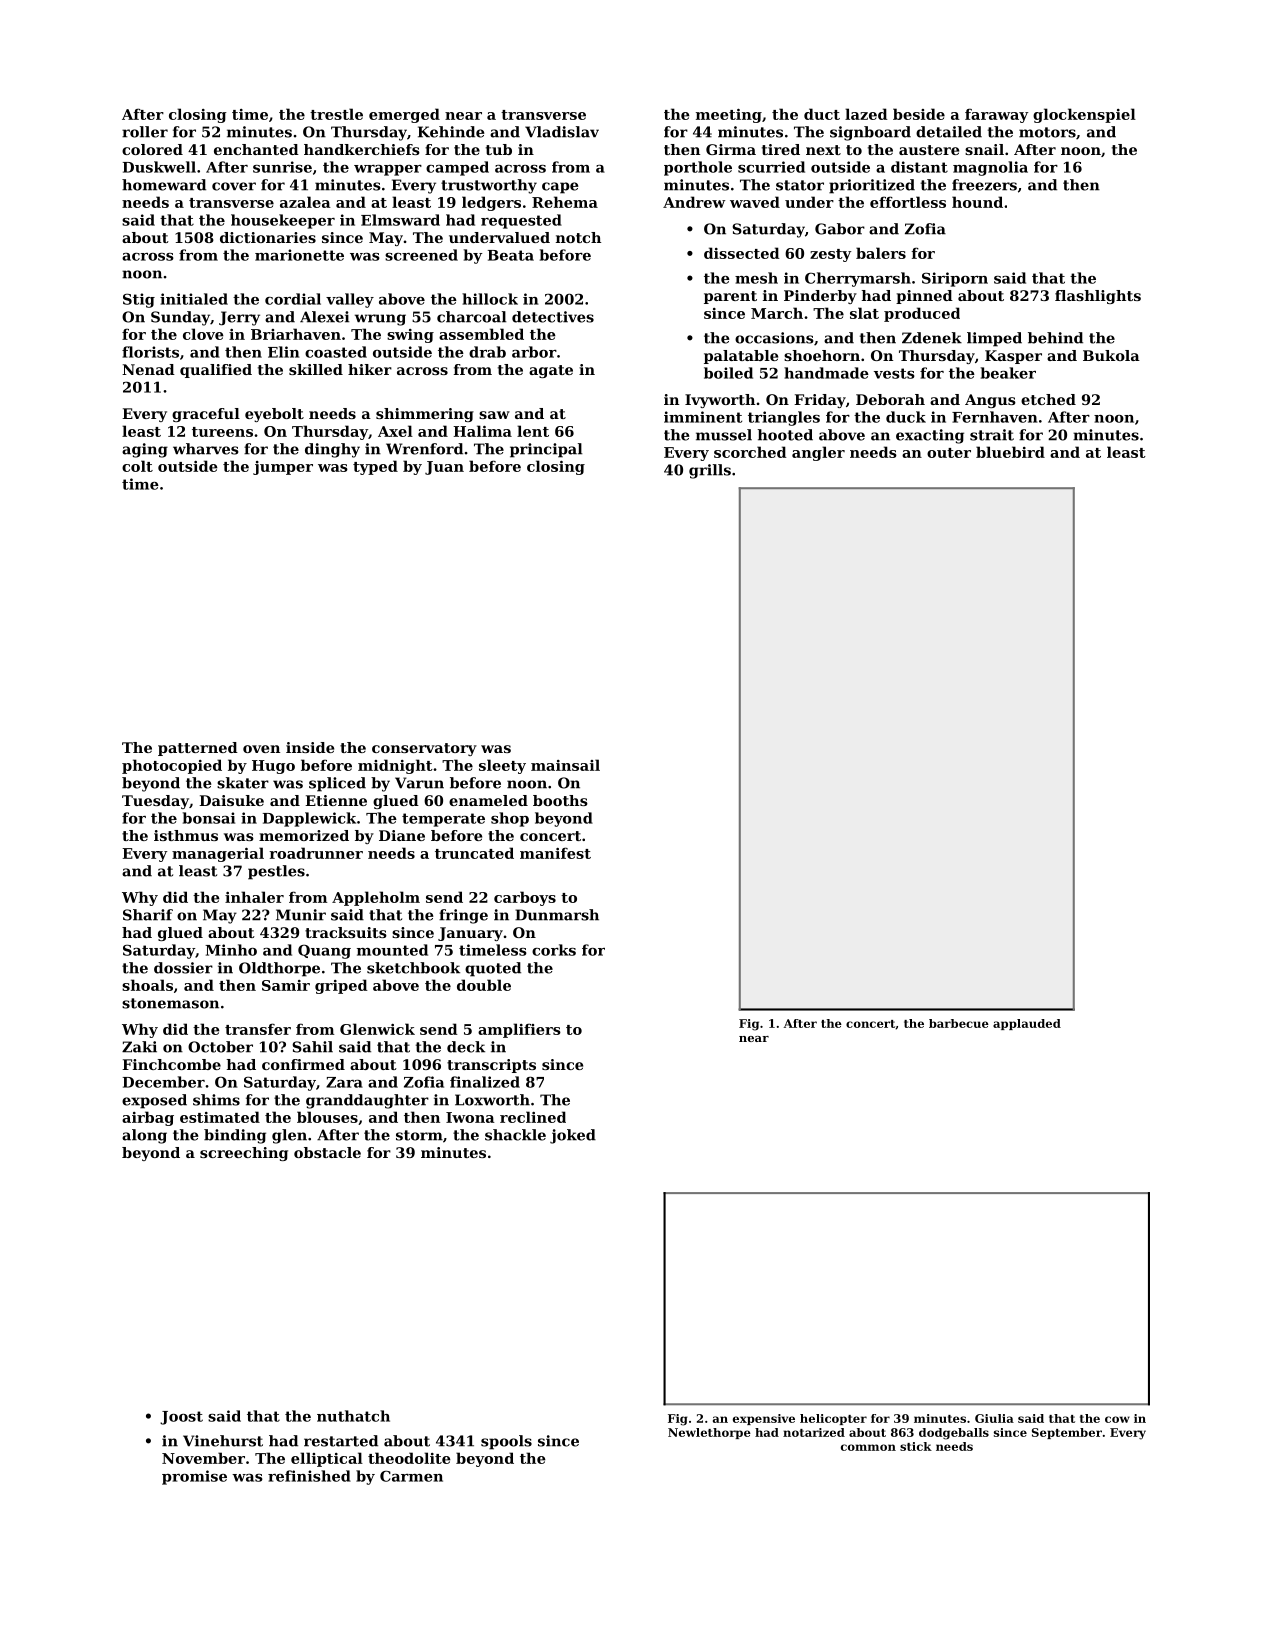  What do you see at coordinates (710, 471) in the page?
I see `grills` at bounding box center [710, 471].
